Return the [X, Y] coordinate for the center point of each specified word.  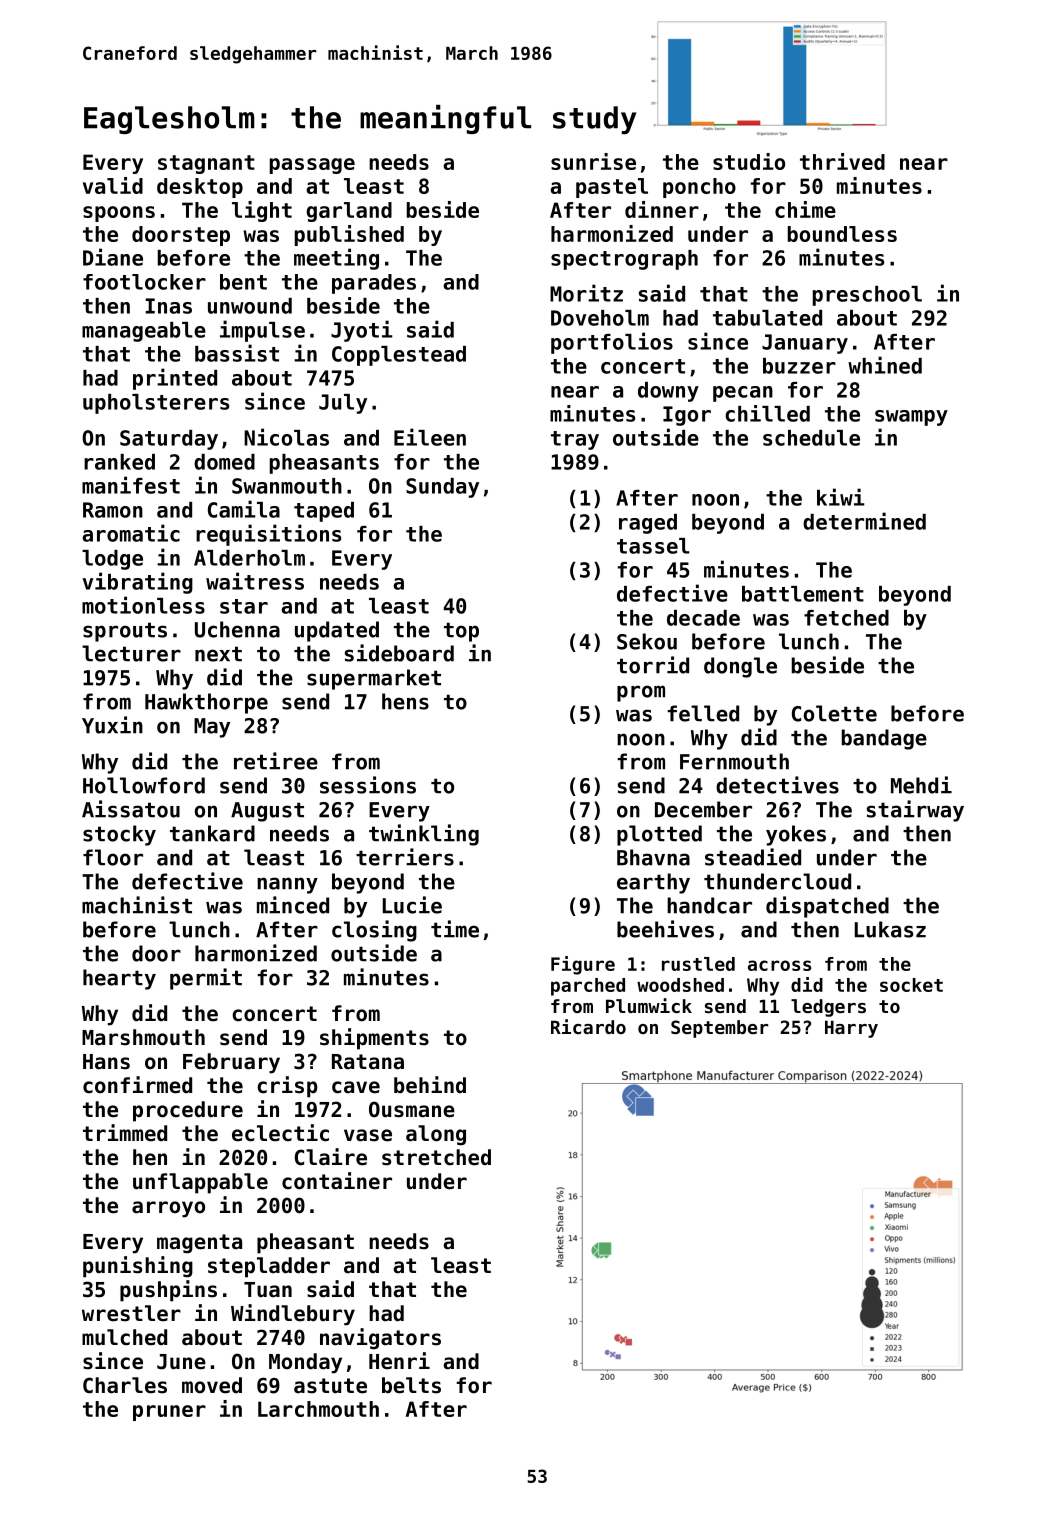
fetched [846, 618]
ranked [119, 462]
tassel [653, 546]
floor [113, 857]
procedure [188, 1111]
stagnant [206, 164]
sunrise [593, 161]
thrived [842, 161]
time [455, 929]
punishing [138, 1267]
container [337, 1181]
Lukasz [890, 929]
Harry [851, 1029]
